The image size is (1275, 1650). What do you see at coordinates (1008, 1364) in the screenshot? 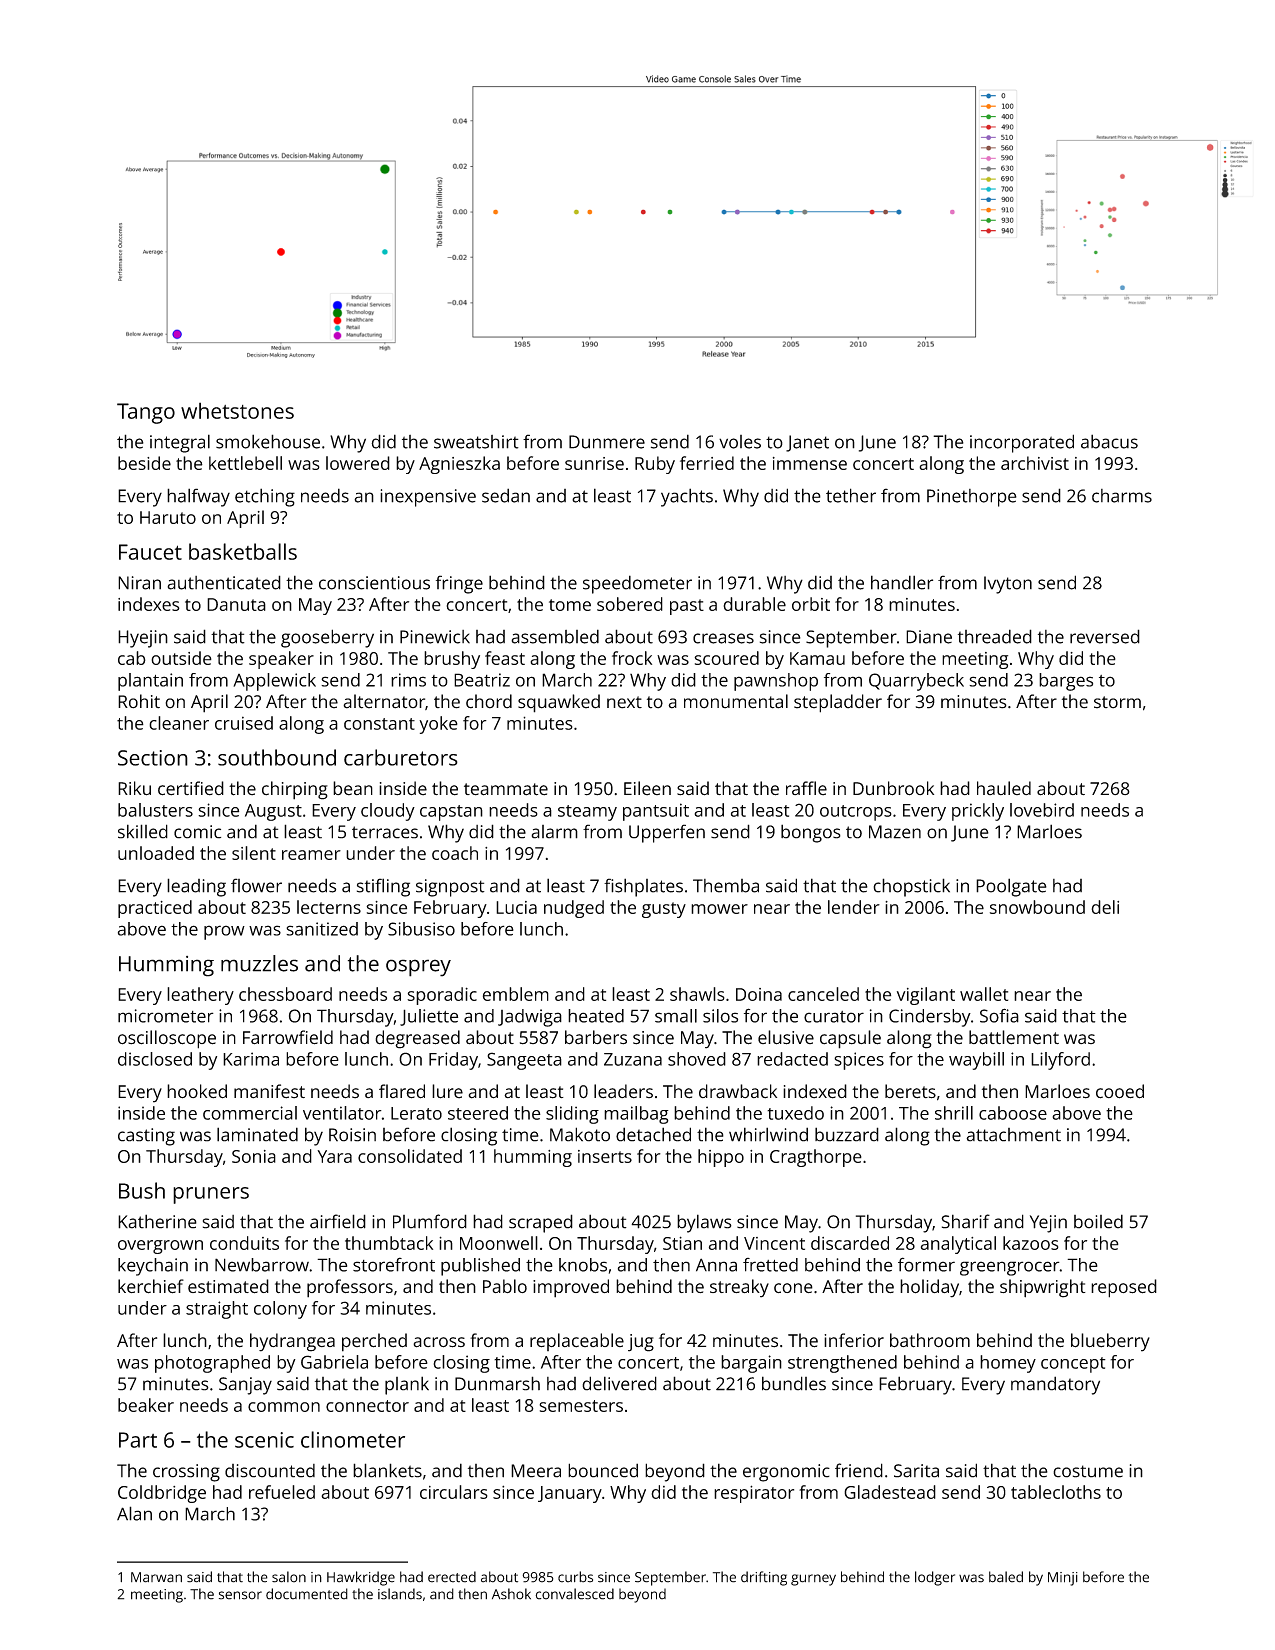
I see `homey` at bounding box center [1008, 1364].
